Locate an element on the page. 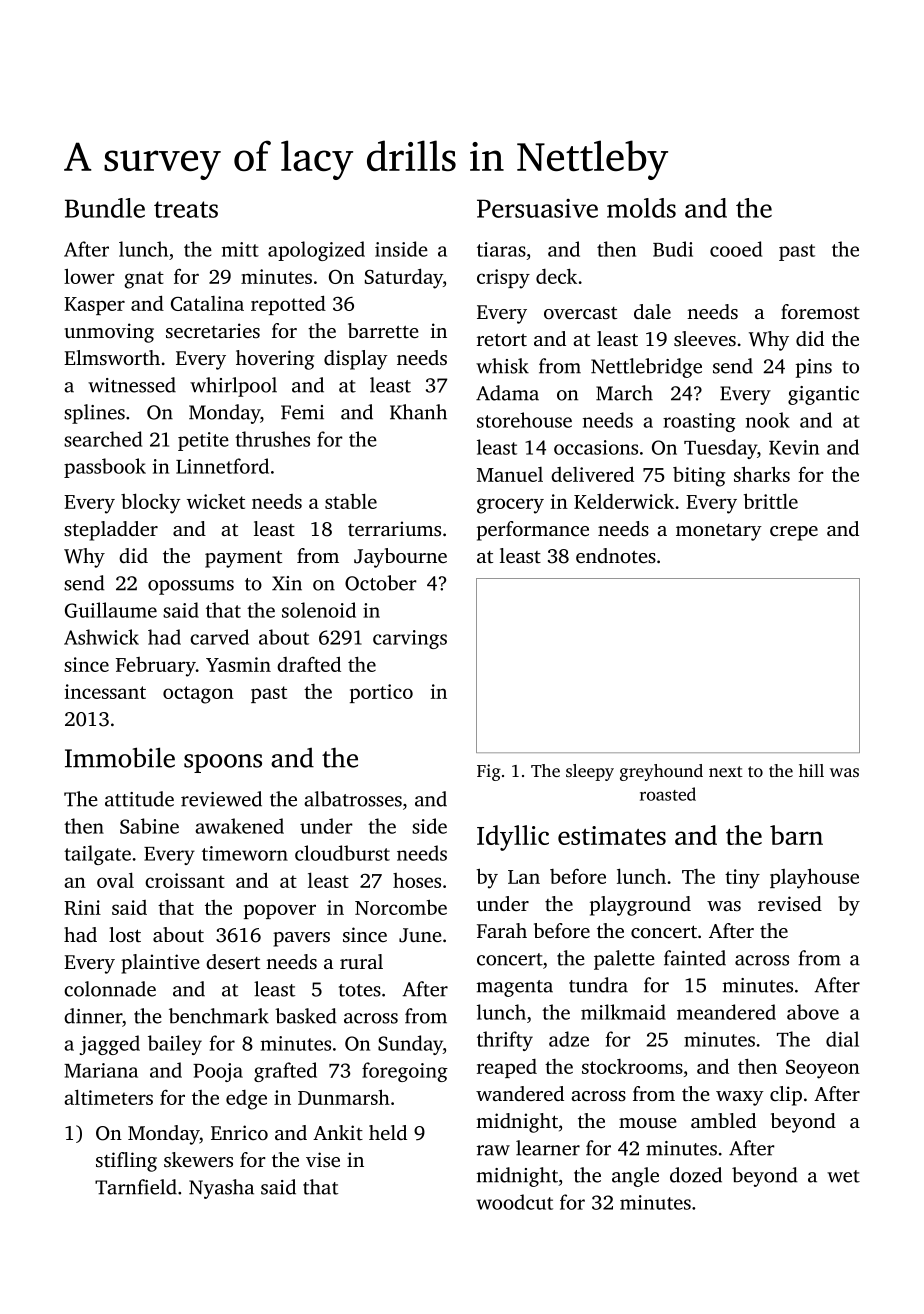 The height and width of the document is (1314, 924). Elmsworth is located at coordinates (112, 357).
